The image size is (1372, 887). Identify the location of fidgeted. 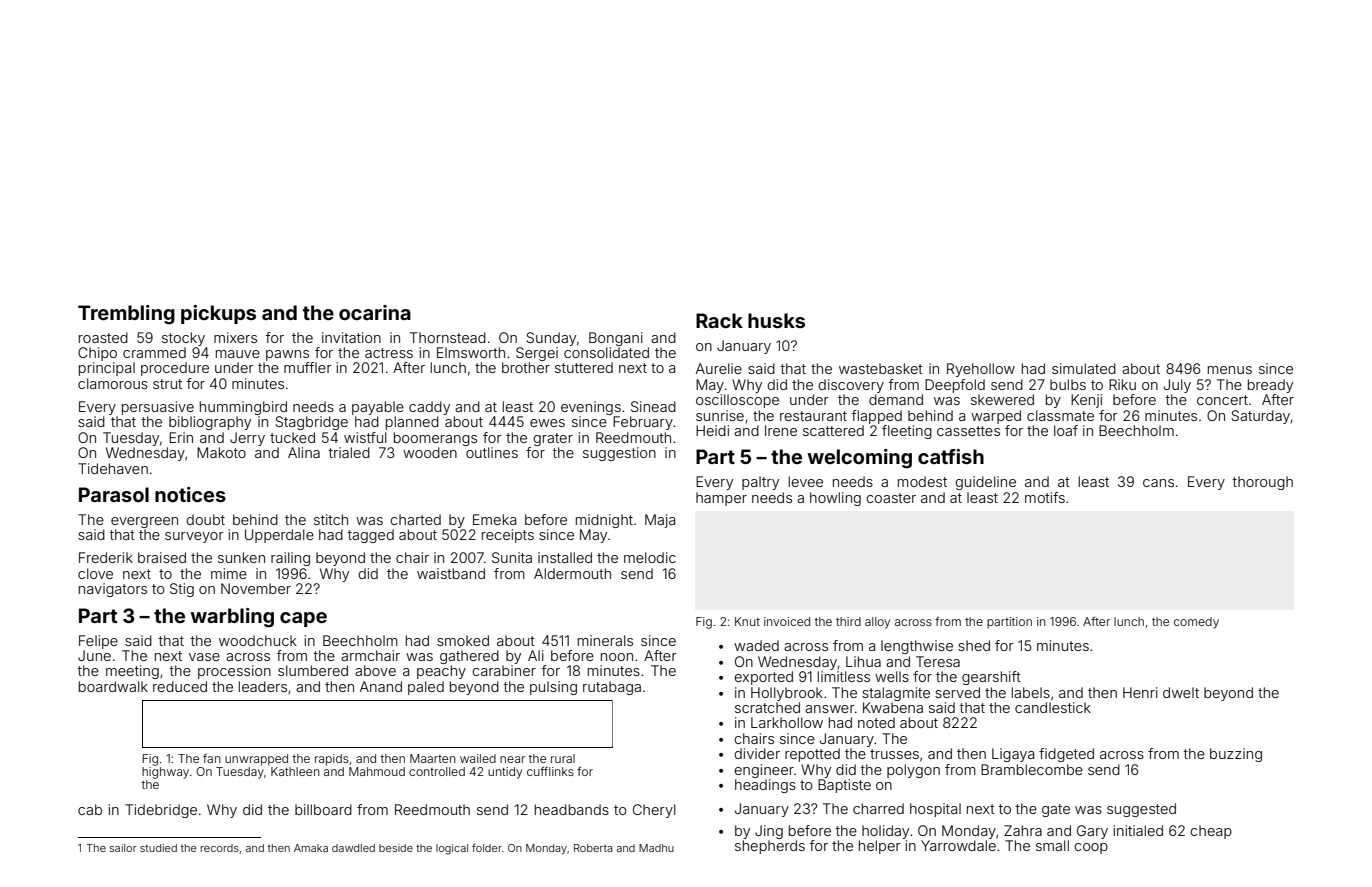
(1066, 755).
